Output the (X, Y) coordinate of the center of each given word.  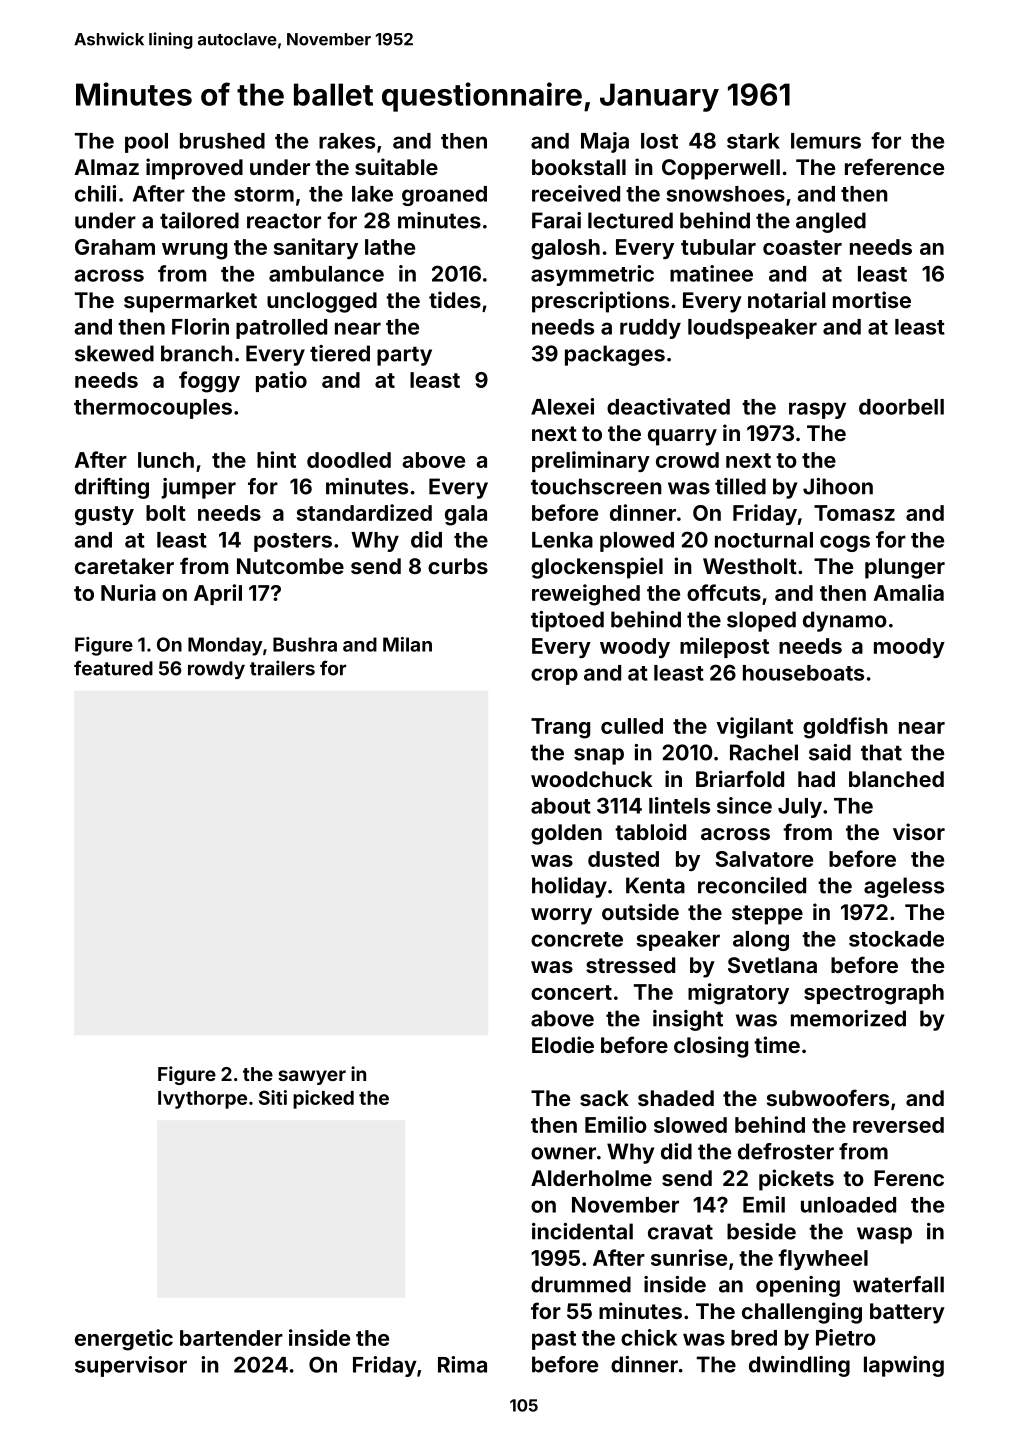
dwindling (799, 1366)
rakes (347, 141)
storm (264, 194)
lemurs (826, 141)
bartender (231, 1338)
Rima (462, 1364)
